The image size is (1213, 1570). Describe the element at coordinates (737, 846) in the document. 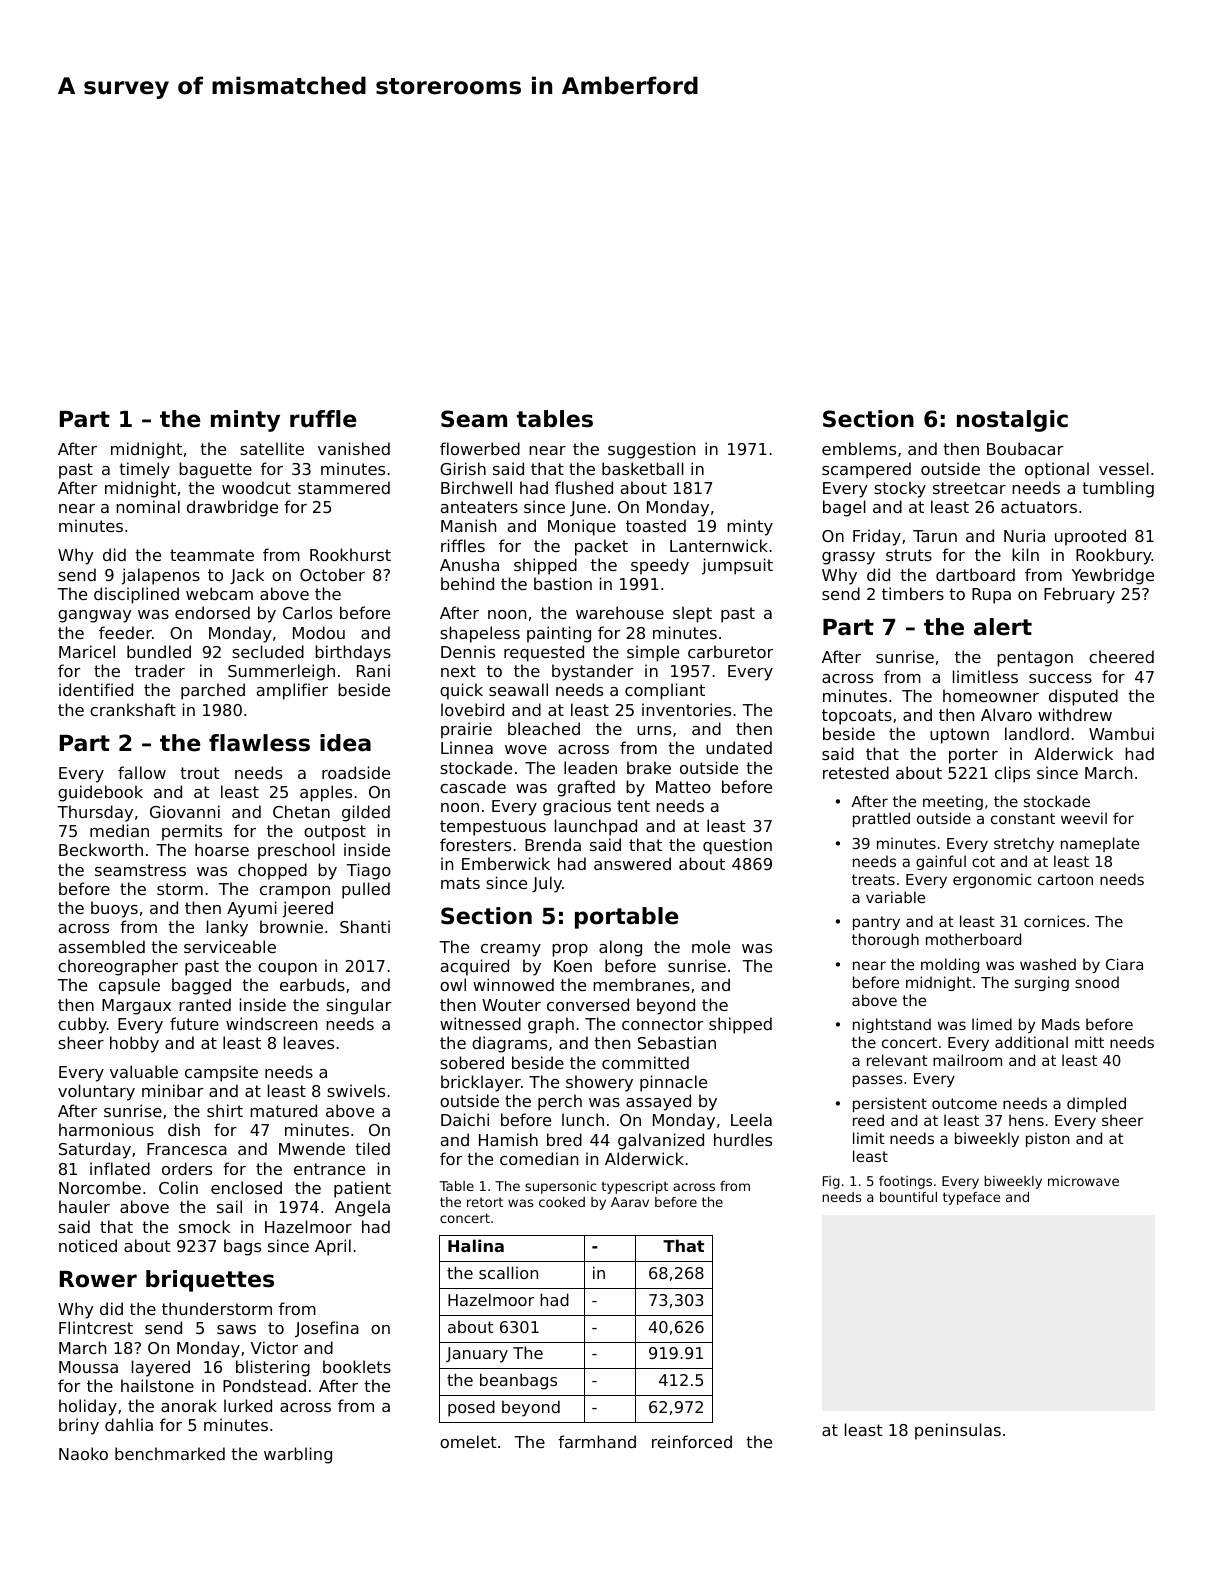

I see `question` at that location.
